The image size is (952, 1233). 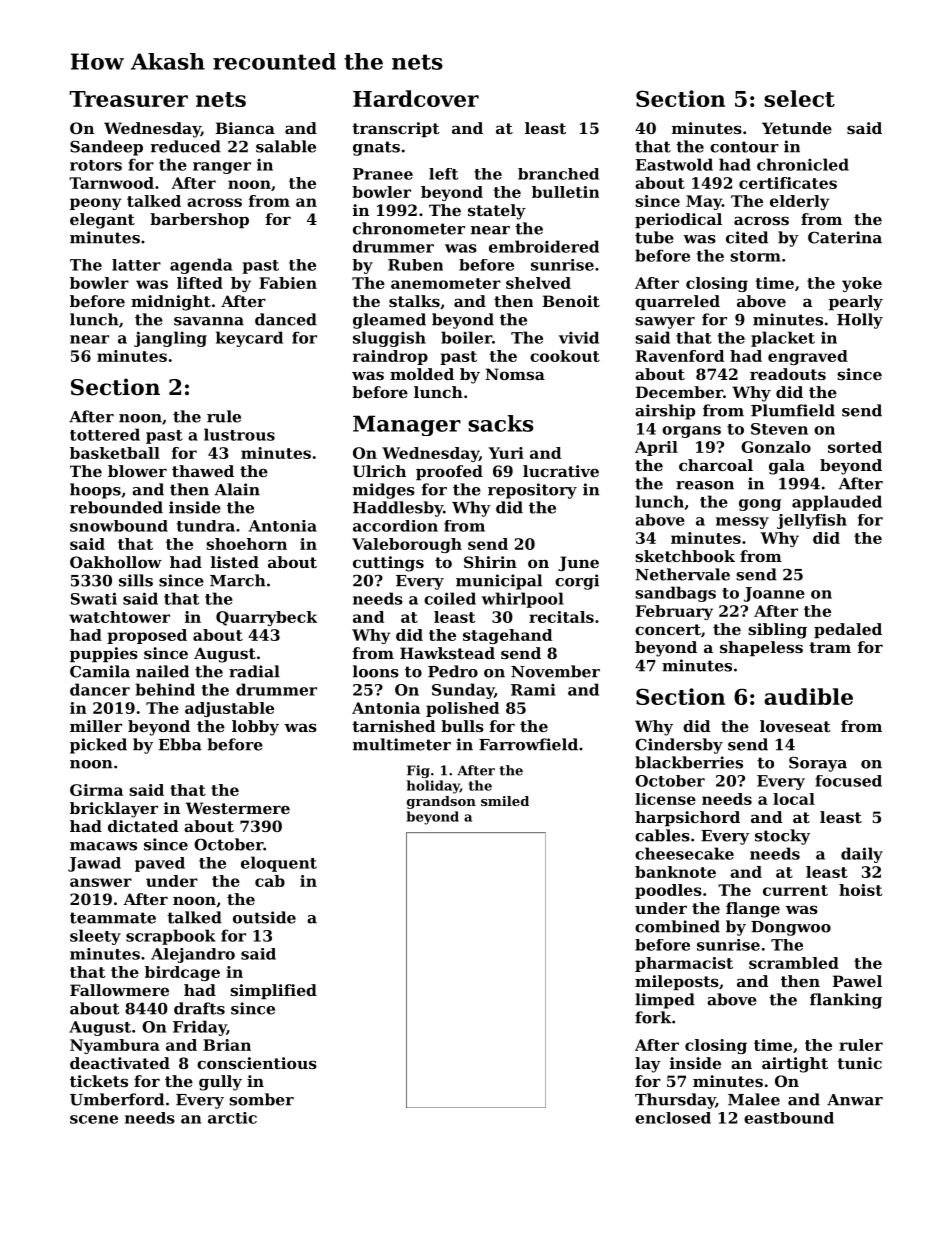 What do you see at coordinates (799, 98) in the image?
I see `select` at bounding box center [799, 98].
